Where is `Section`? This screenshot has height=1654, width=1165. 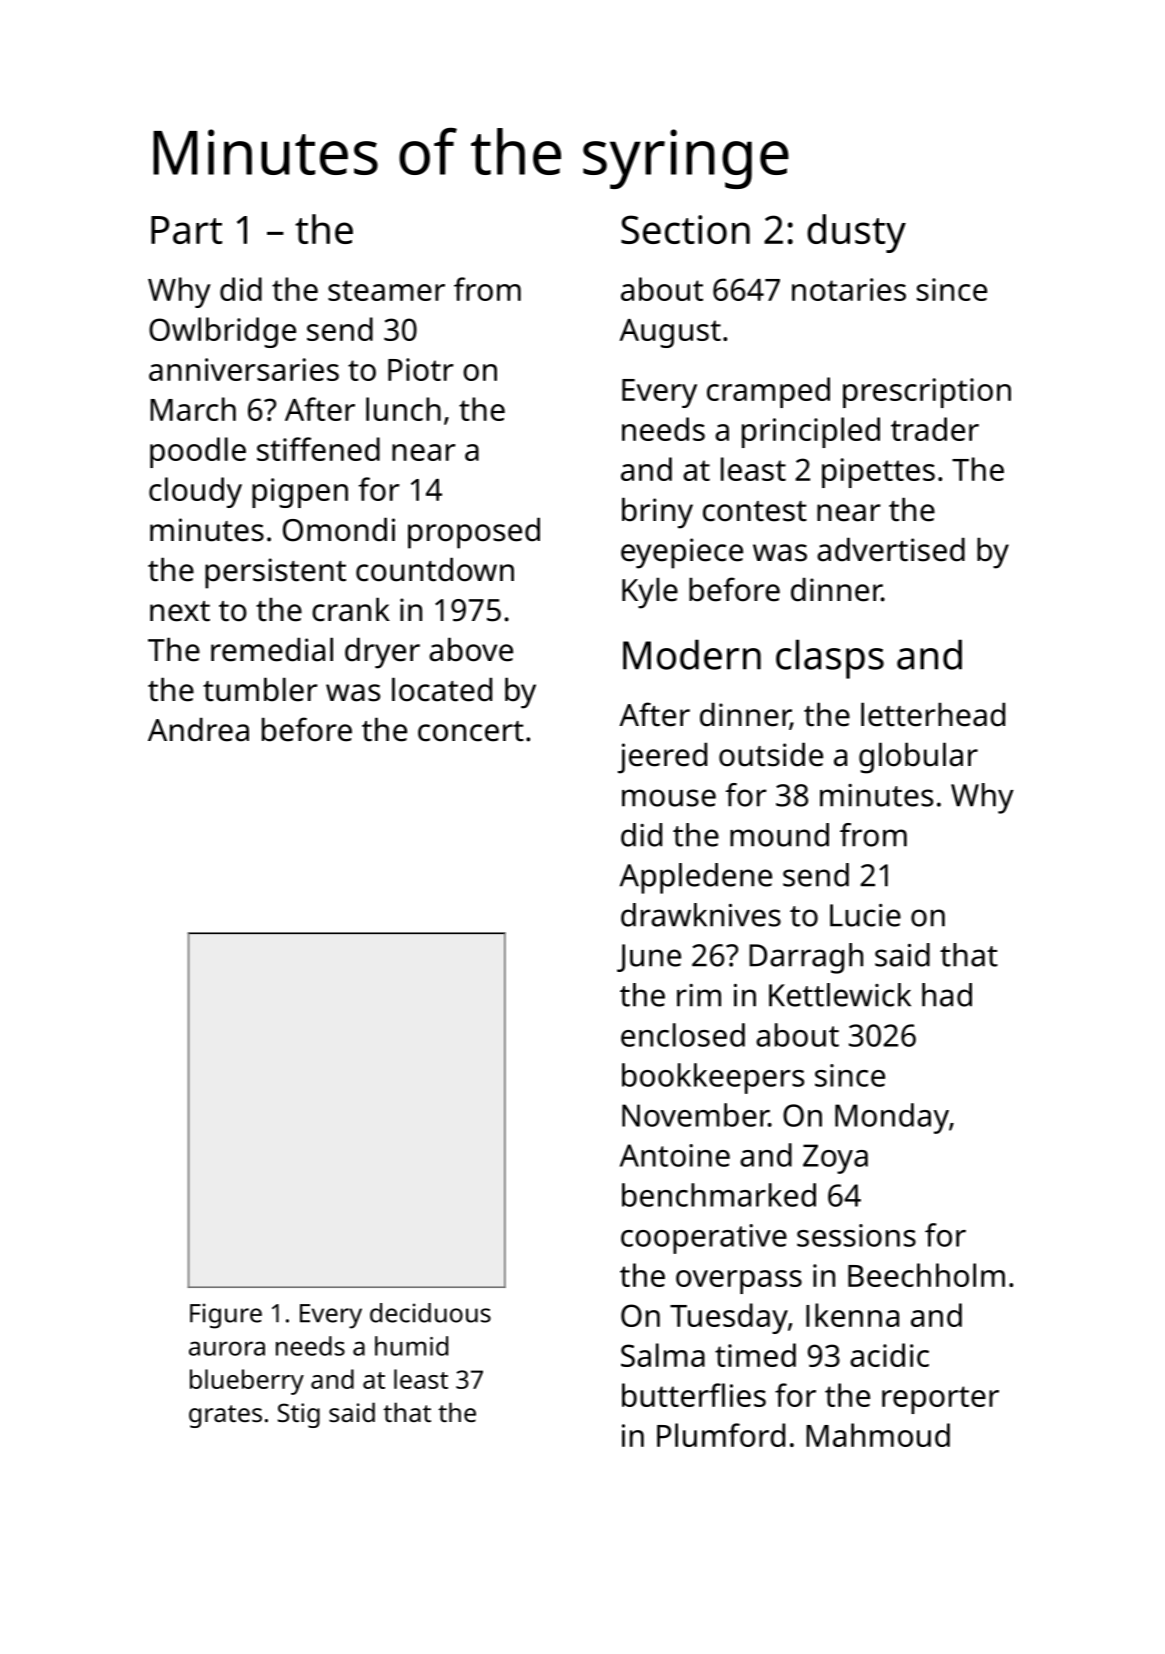 Section is located at coordinates (685, 229).
